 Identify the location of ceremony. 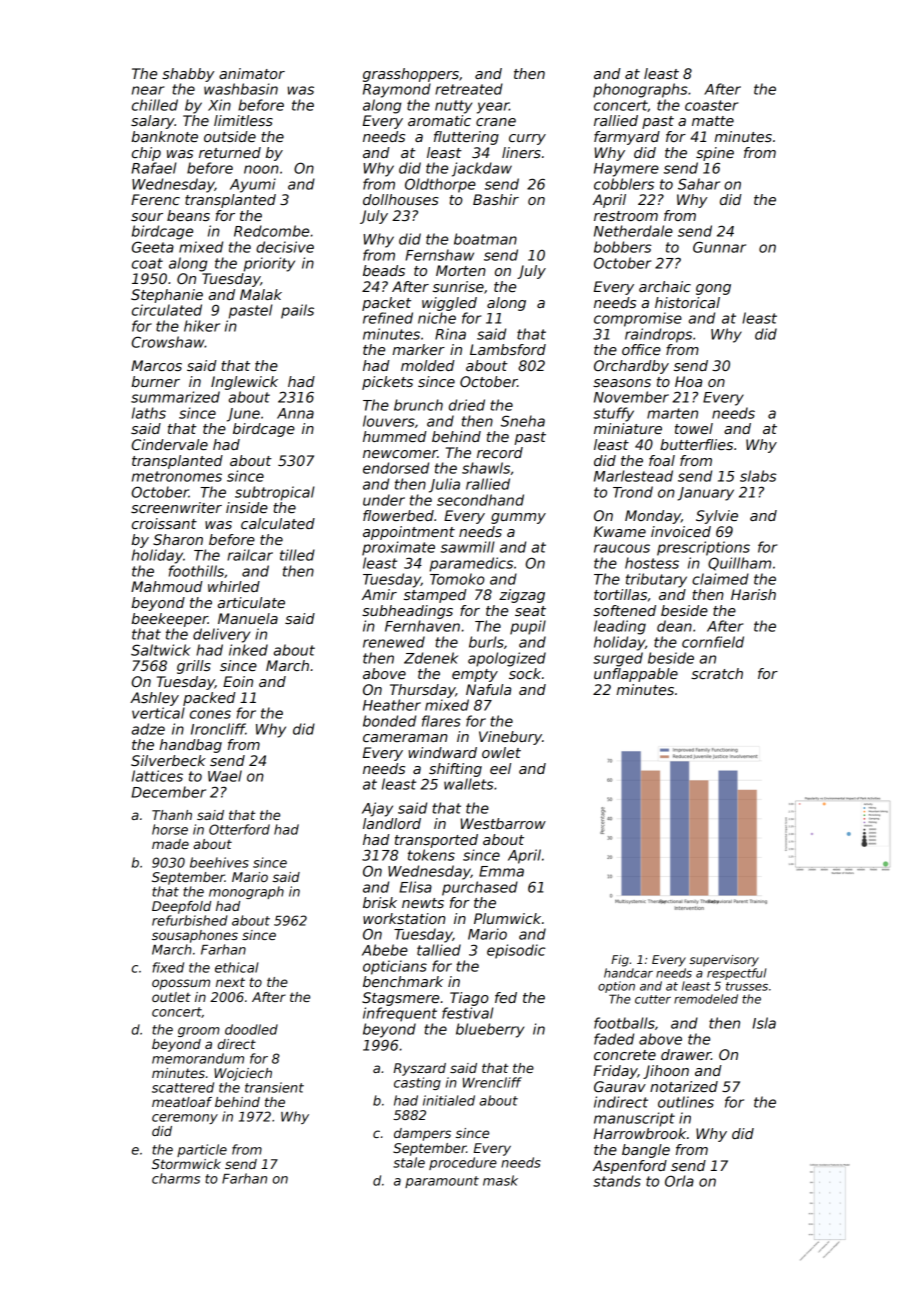
(185, 1119).
